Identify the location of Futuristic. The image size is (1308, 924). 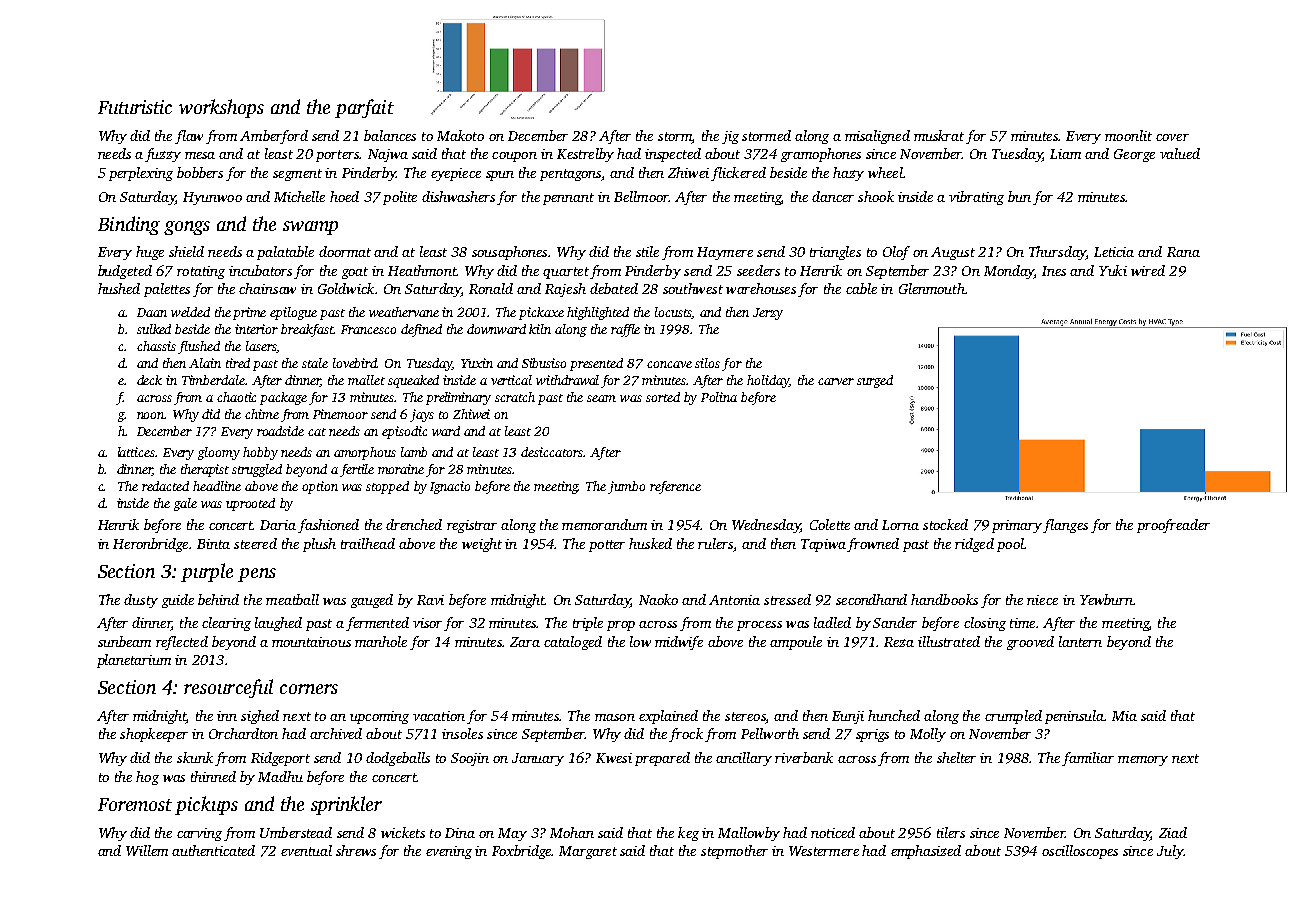
(135, 107).
